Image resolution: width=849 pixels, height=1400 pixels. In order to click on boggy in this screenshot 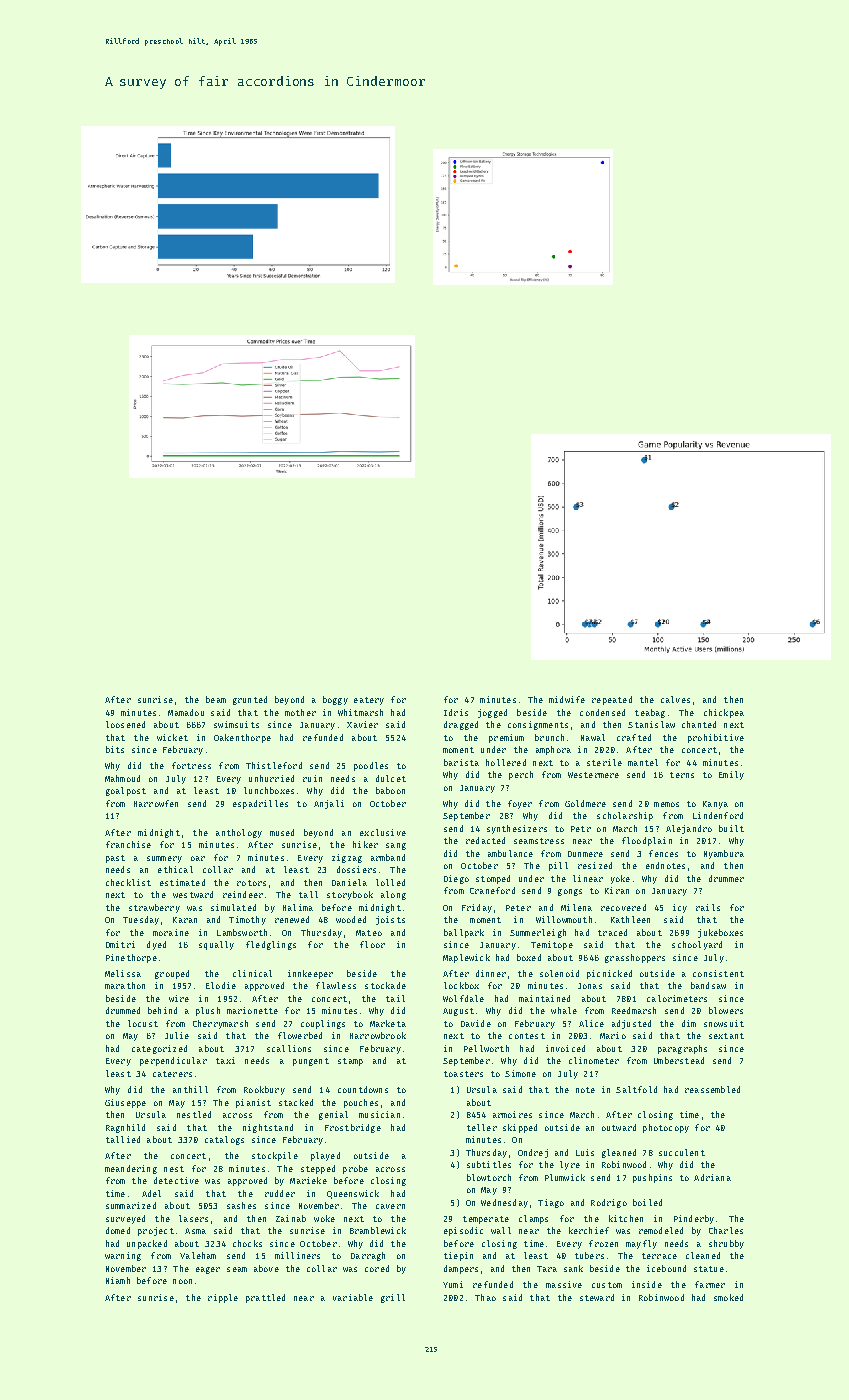, I will do `click(335, 700)`.
